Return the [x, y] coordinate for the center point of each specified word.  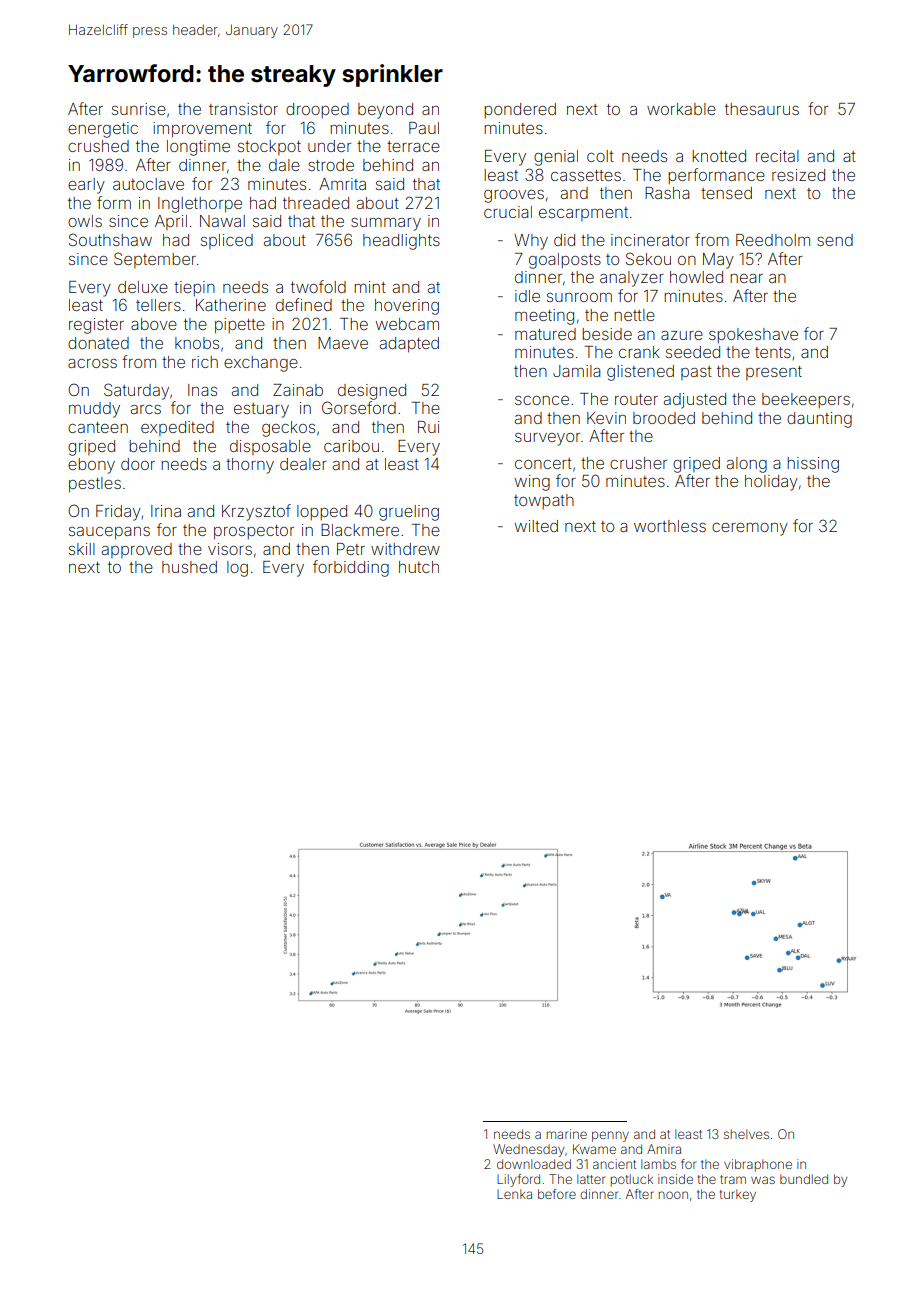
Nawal [222, 221]
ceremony [750, 529]
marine [567, 1134]
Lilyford [518, 1180]
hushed [189, 567]
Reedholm [773, 240]
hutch [419, 567]
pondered [520, 110]
